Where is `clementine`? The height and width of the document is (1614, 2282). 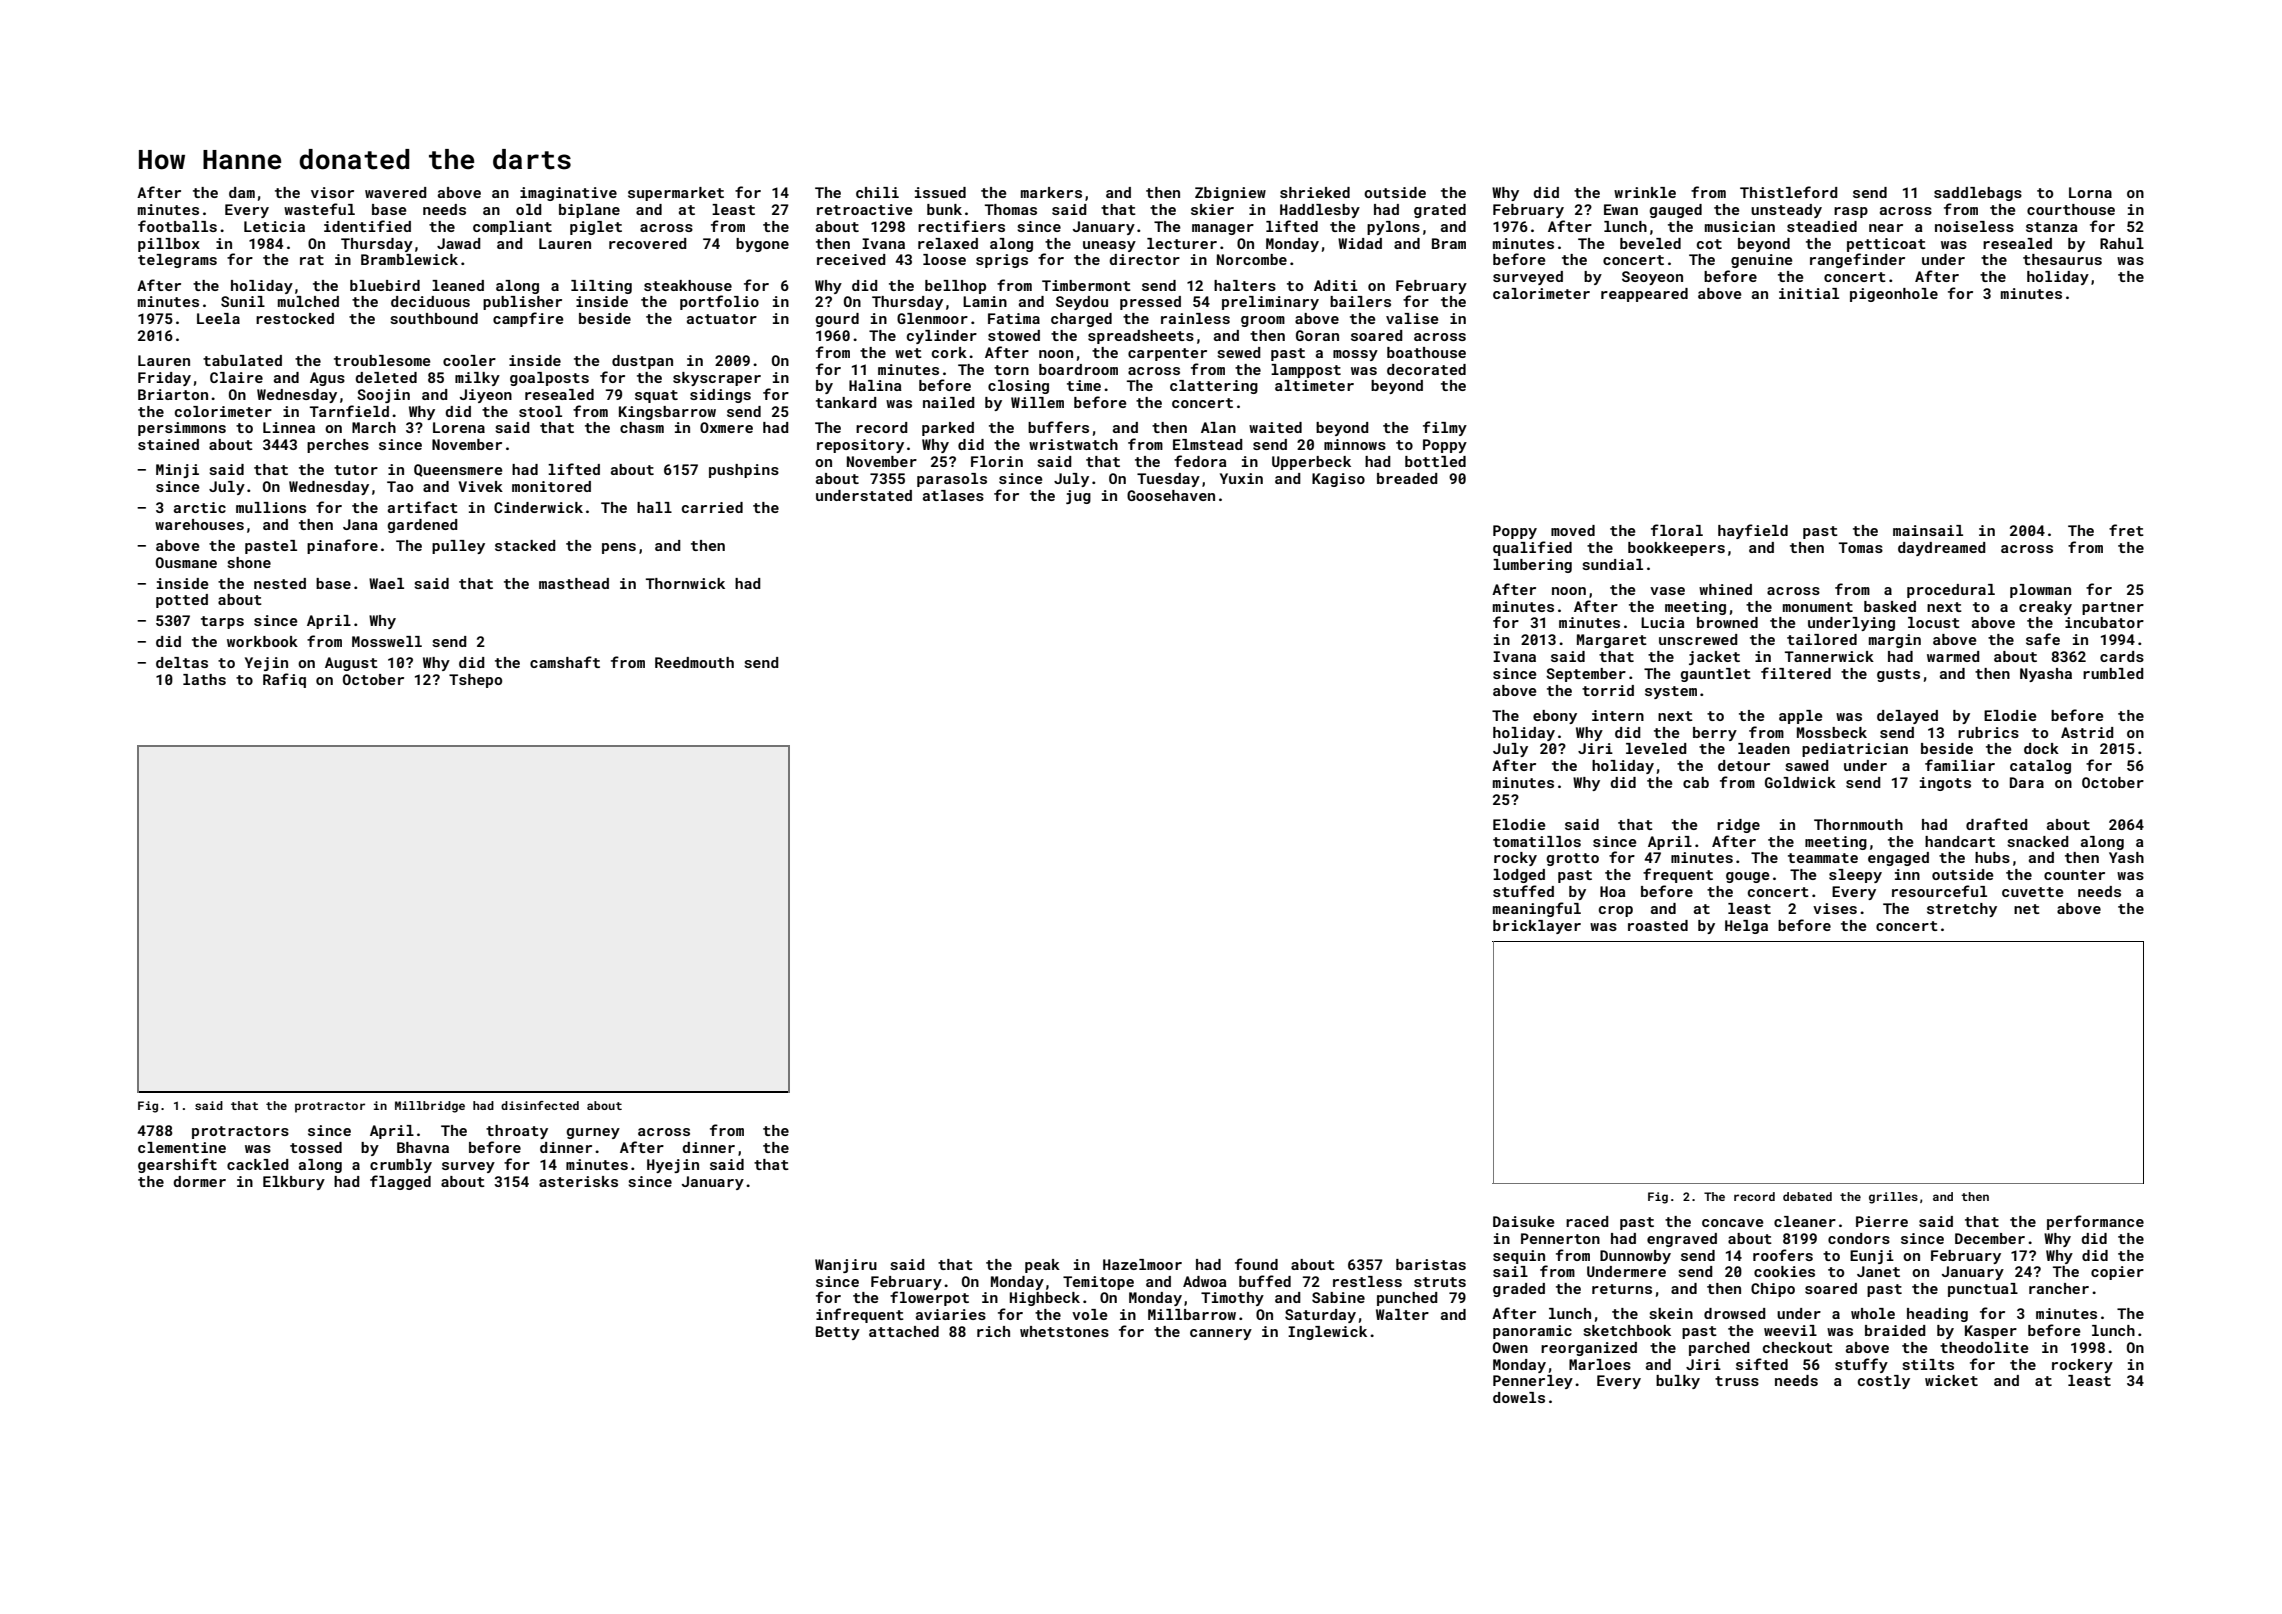 clementine is located at coordinates (182, 1147).
